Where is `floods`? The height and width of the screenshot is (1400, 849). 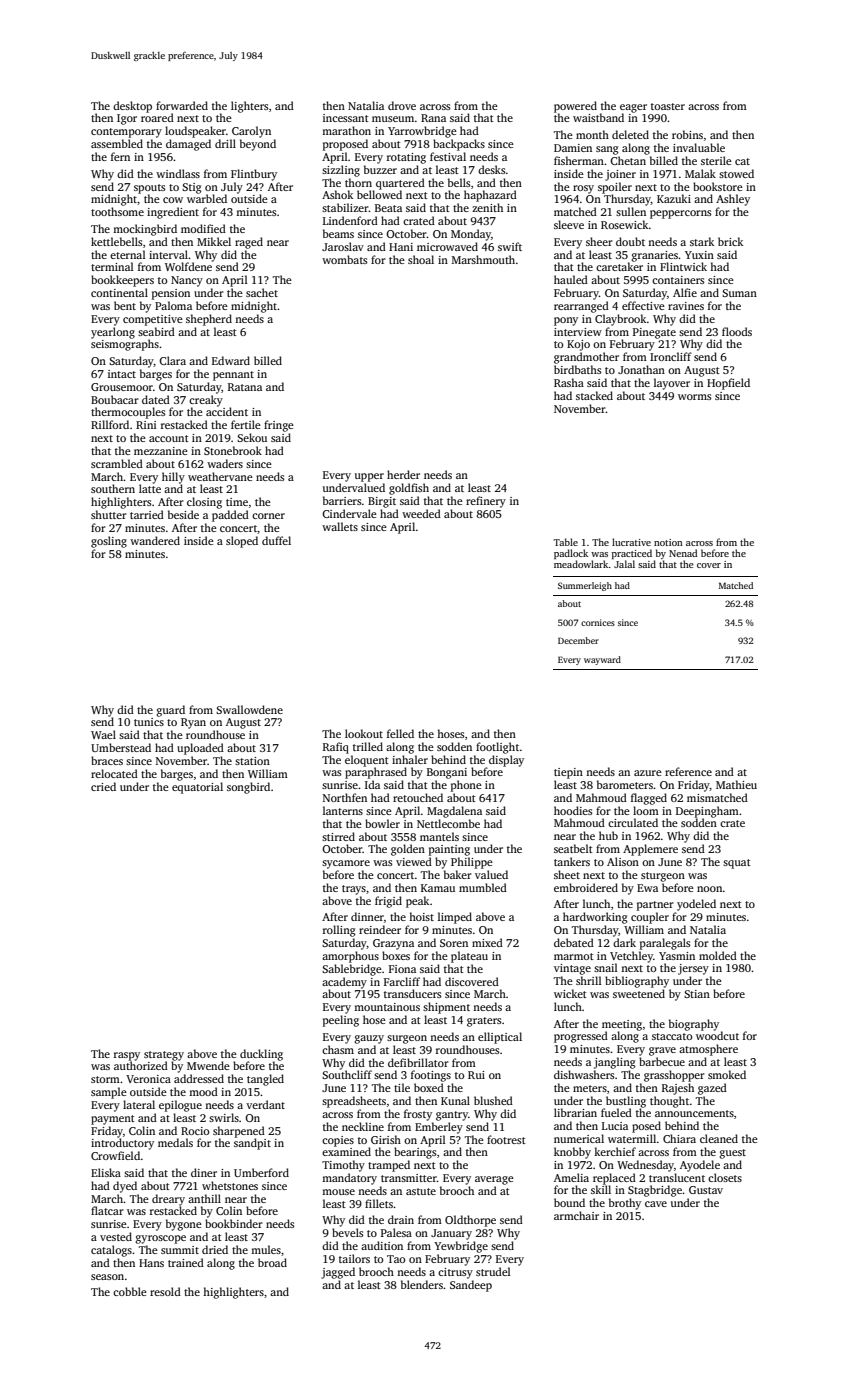 floods is located at coordinates (737, 331).
